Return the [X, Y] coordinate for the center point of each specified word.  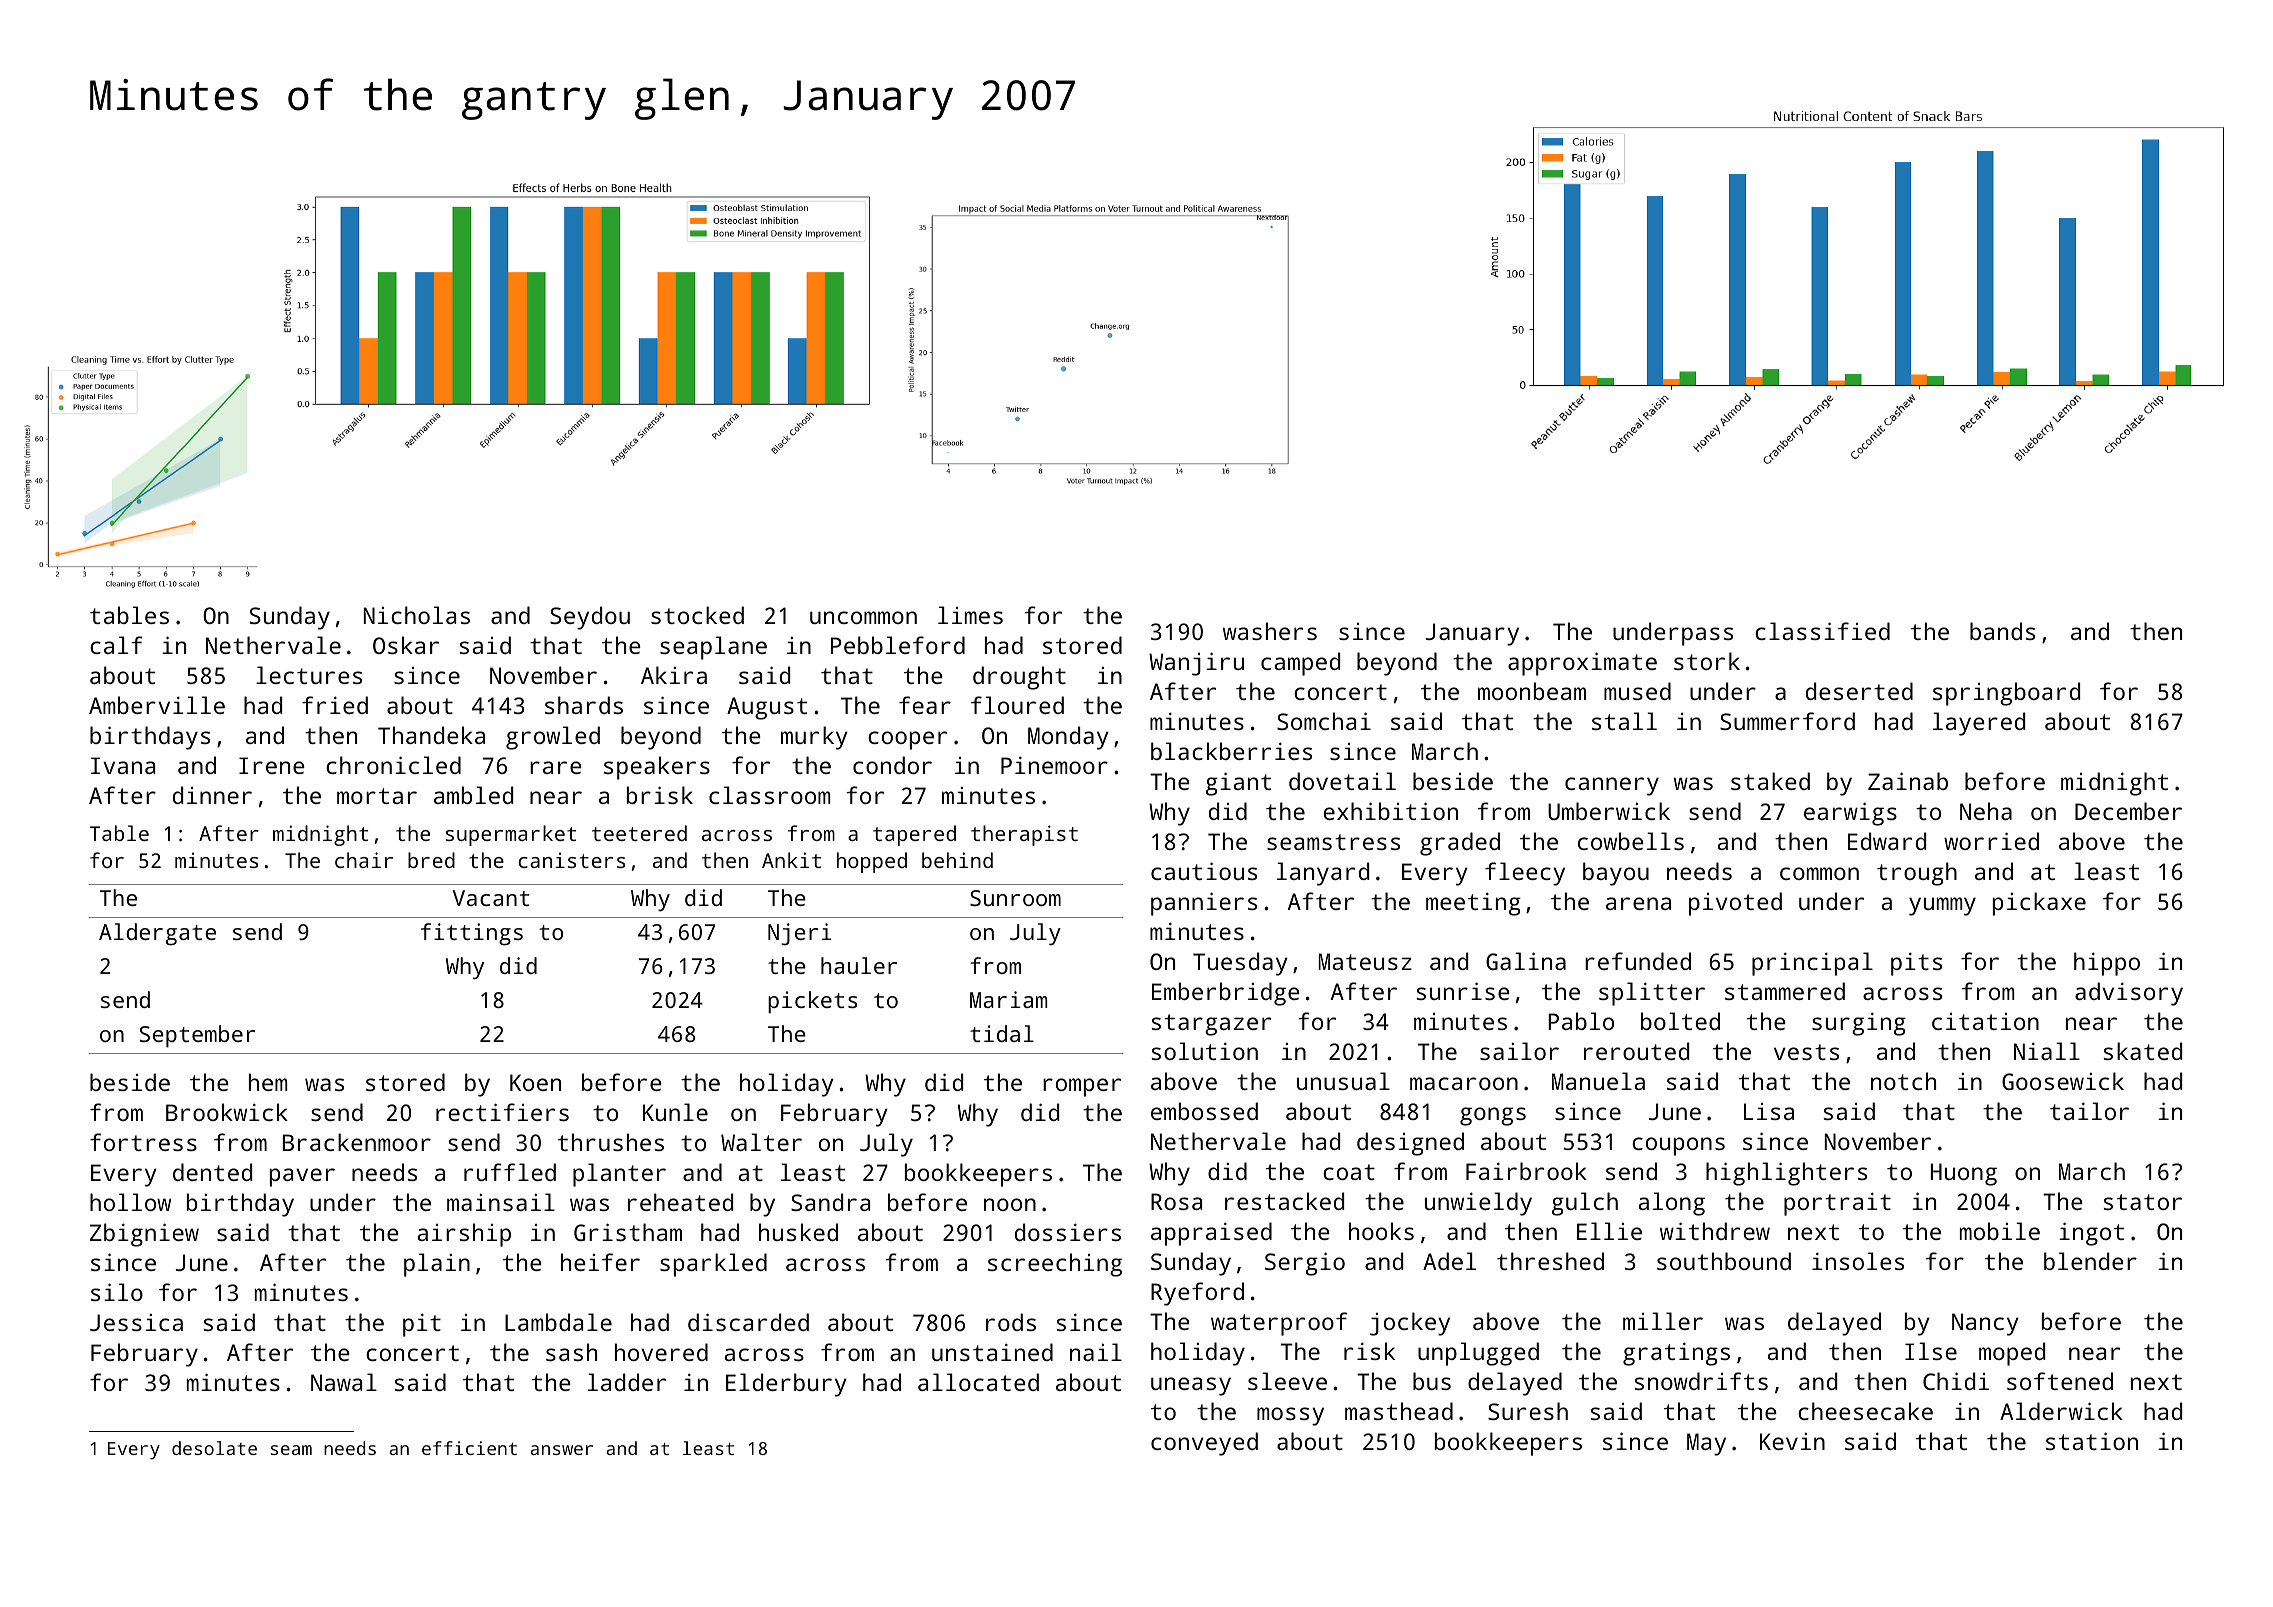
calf [116, 645]
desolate [214, 1448]
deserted [1859, 691]
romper [1082, 1087]
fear [925, 705]
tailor [2089, 1111]
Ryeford [1197, 1294]
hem [268, 1082]
